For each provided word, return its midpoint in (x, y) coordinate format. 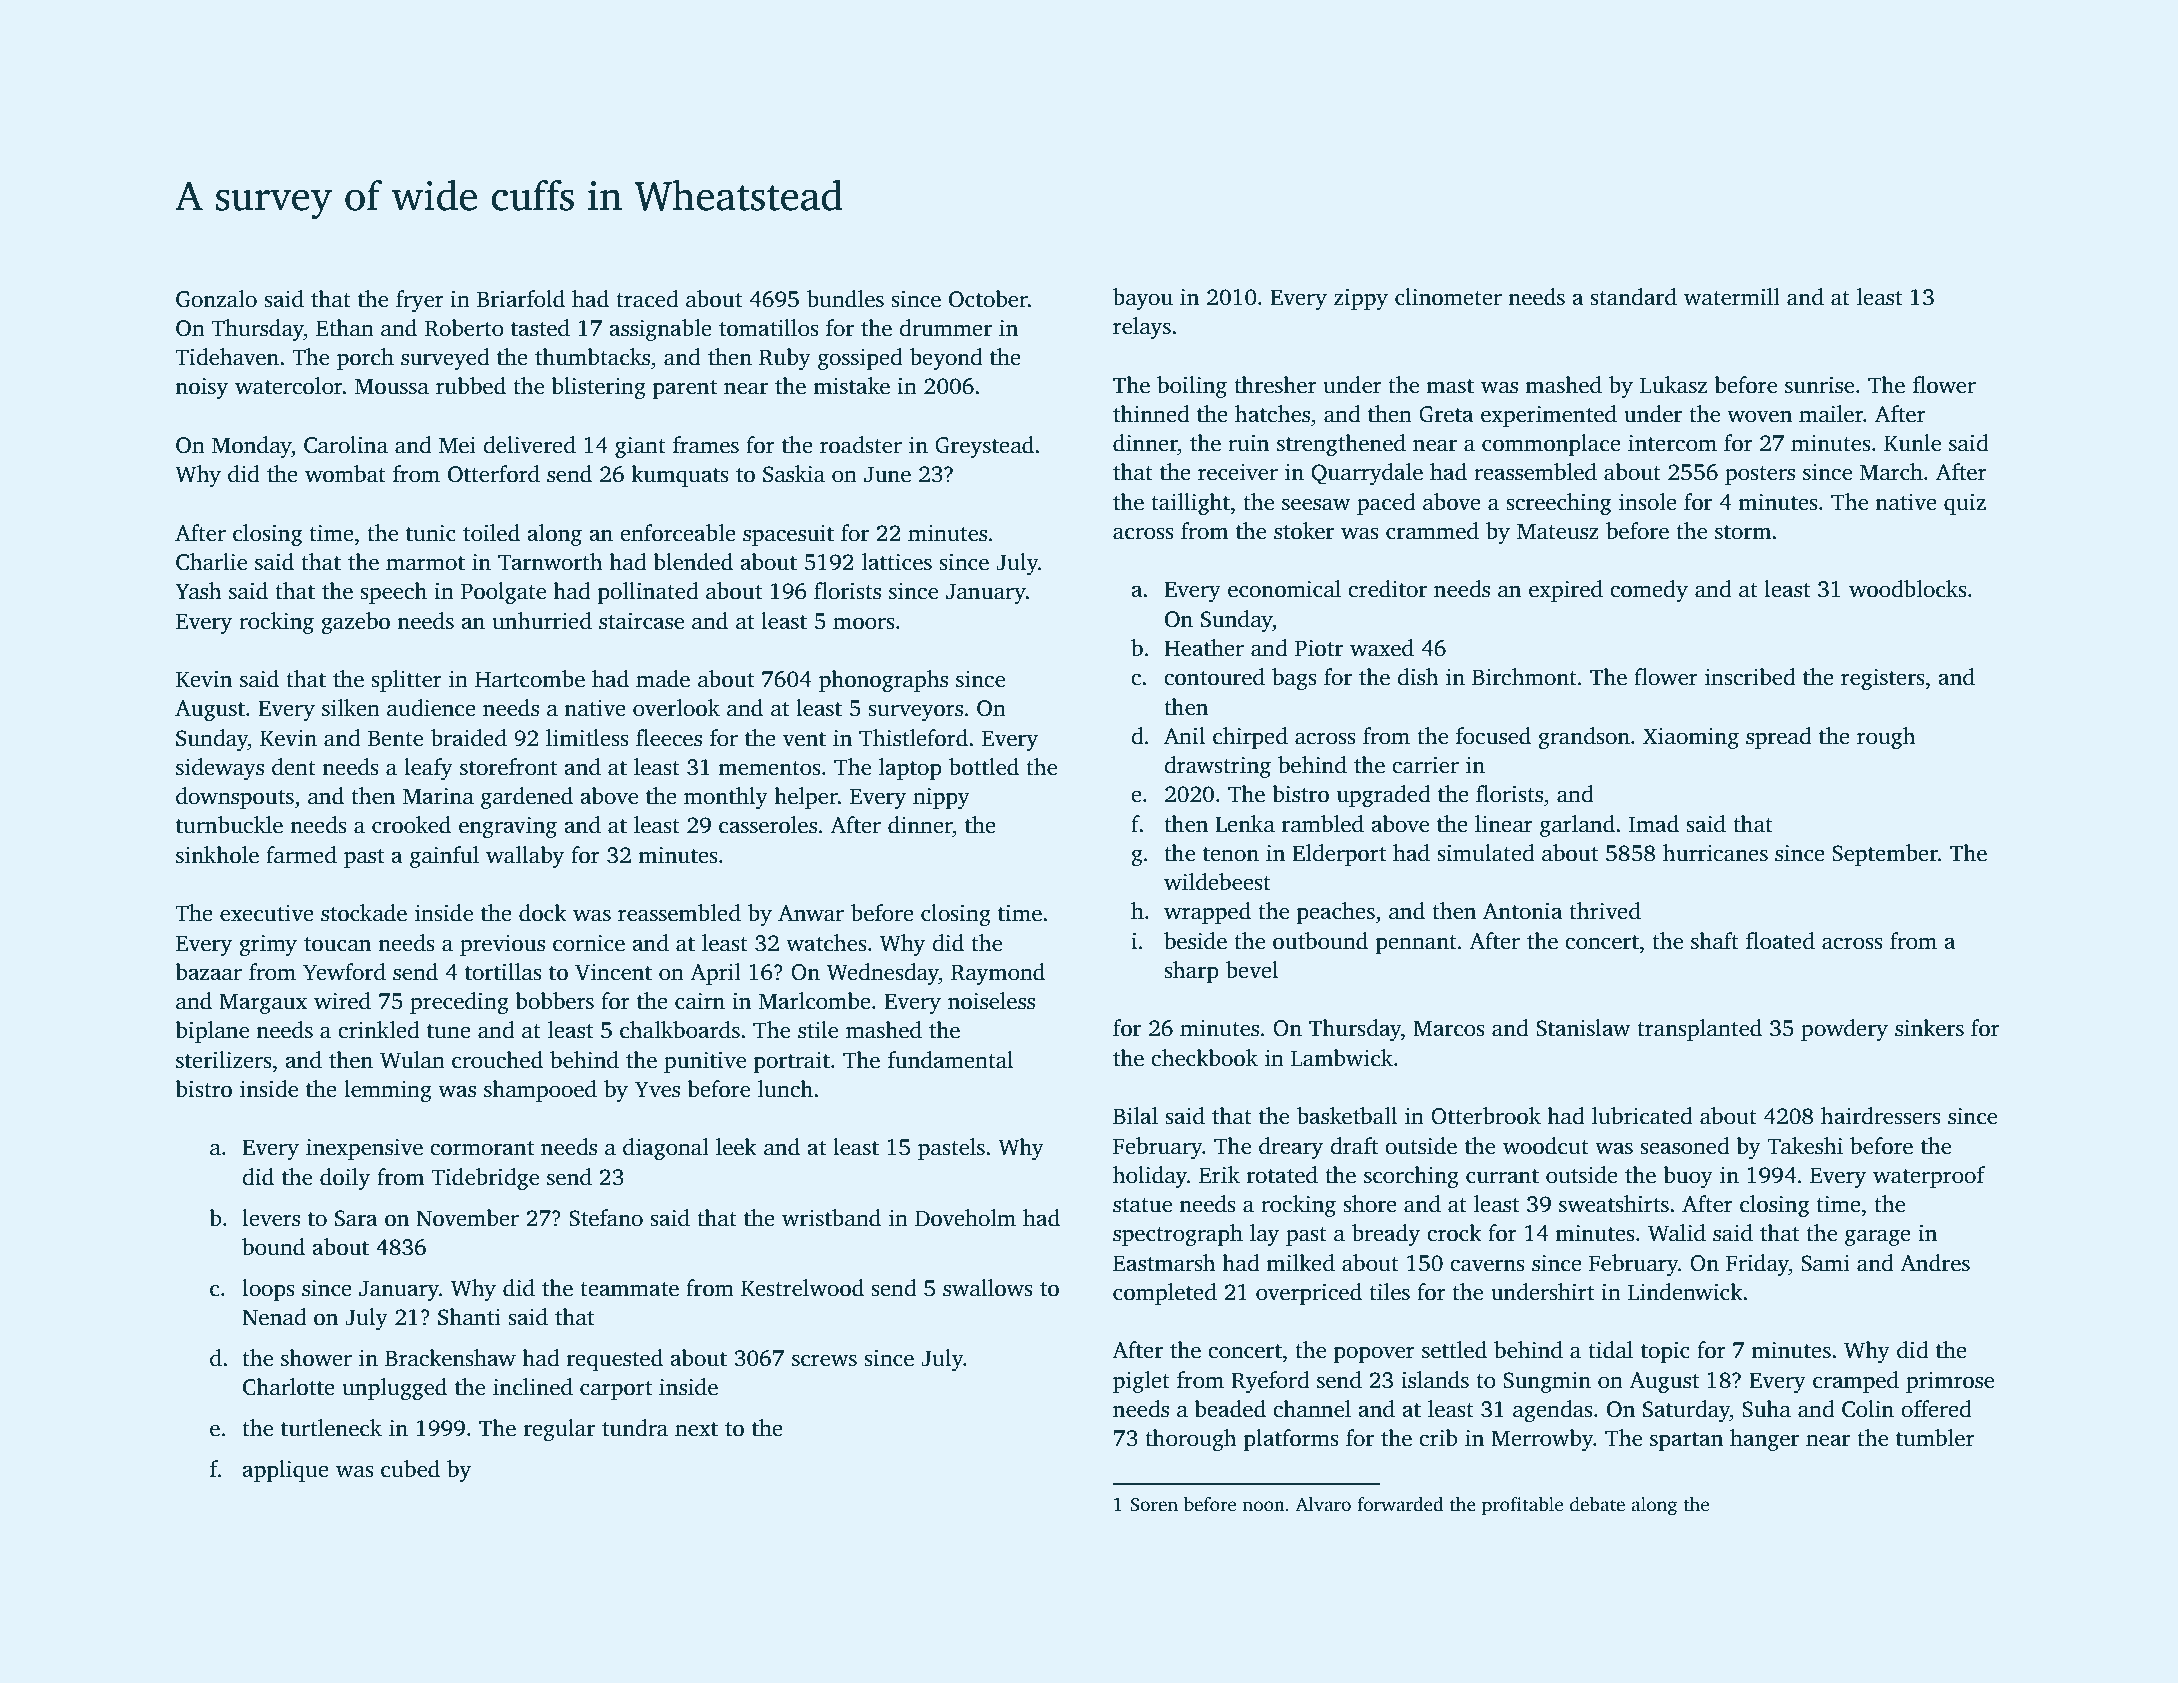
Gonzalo (216, 299)
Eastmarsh (1164, 1263)
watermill (1732, 297)
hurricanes (1715, 853)
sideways (220, 769)
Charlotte (289, 1387)
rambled (1323, 824)
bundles (845, 299)
